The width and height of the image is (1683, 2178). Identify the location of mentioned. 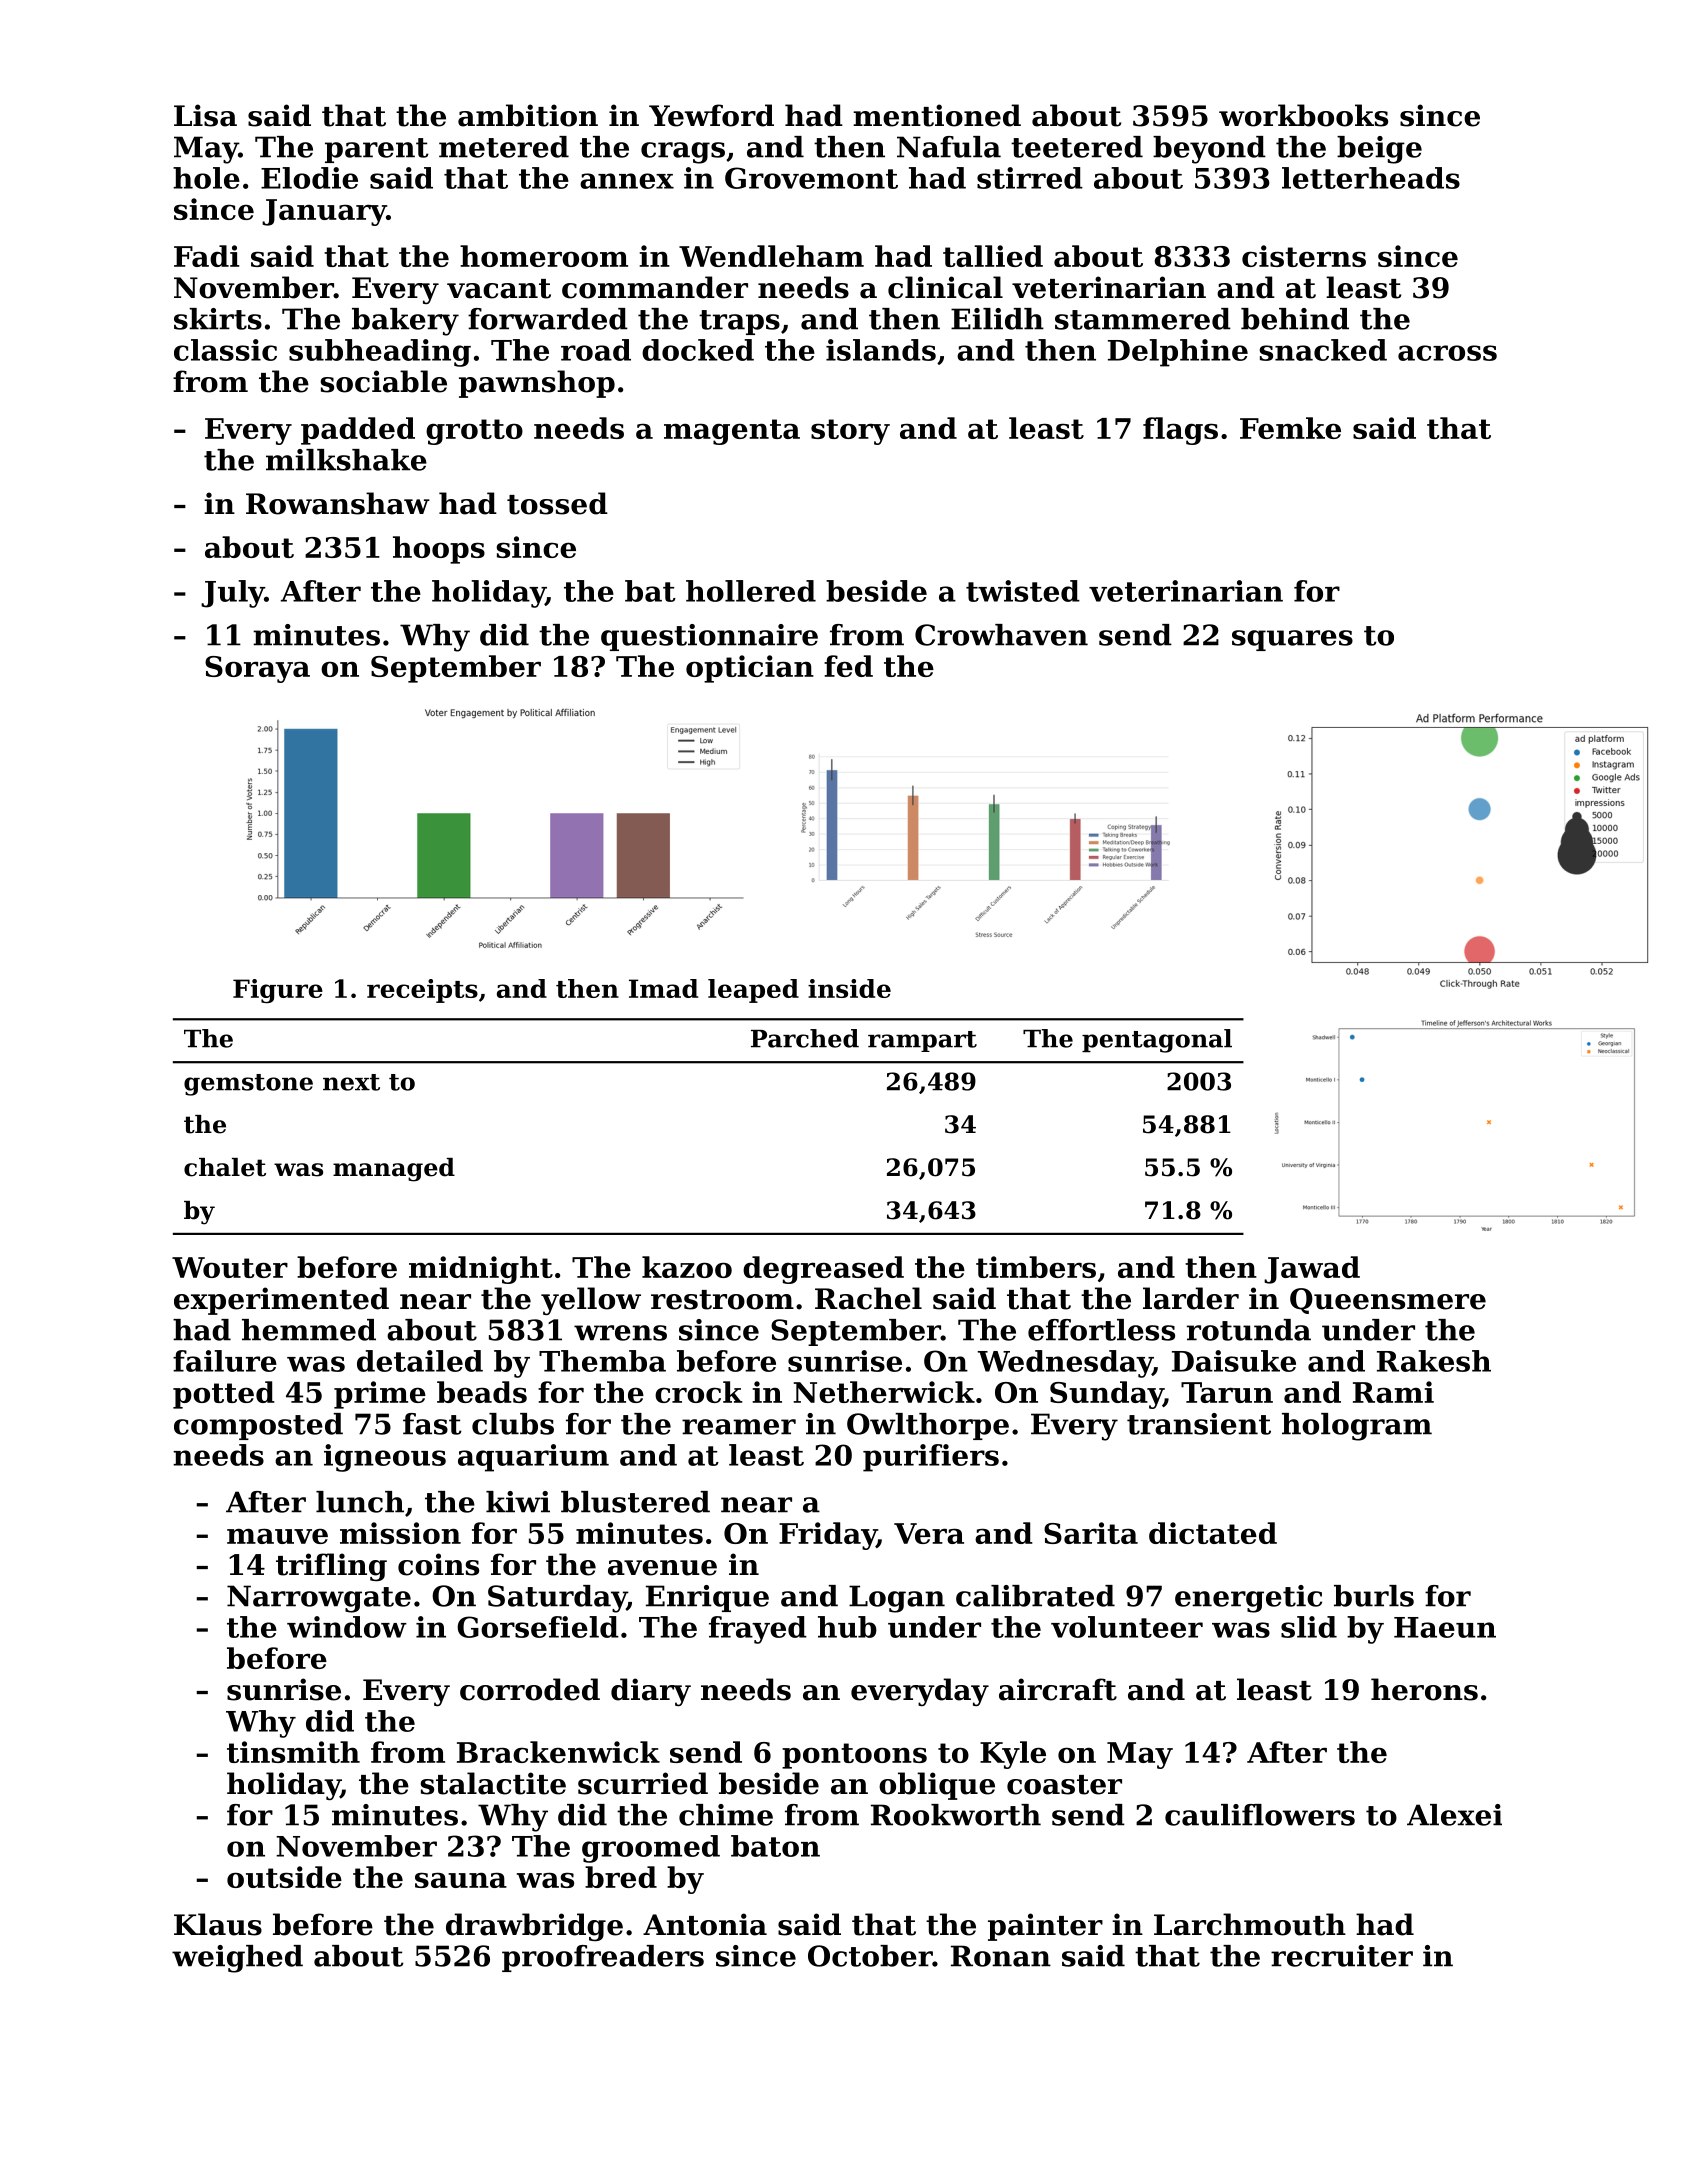
(937, 115).
